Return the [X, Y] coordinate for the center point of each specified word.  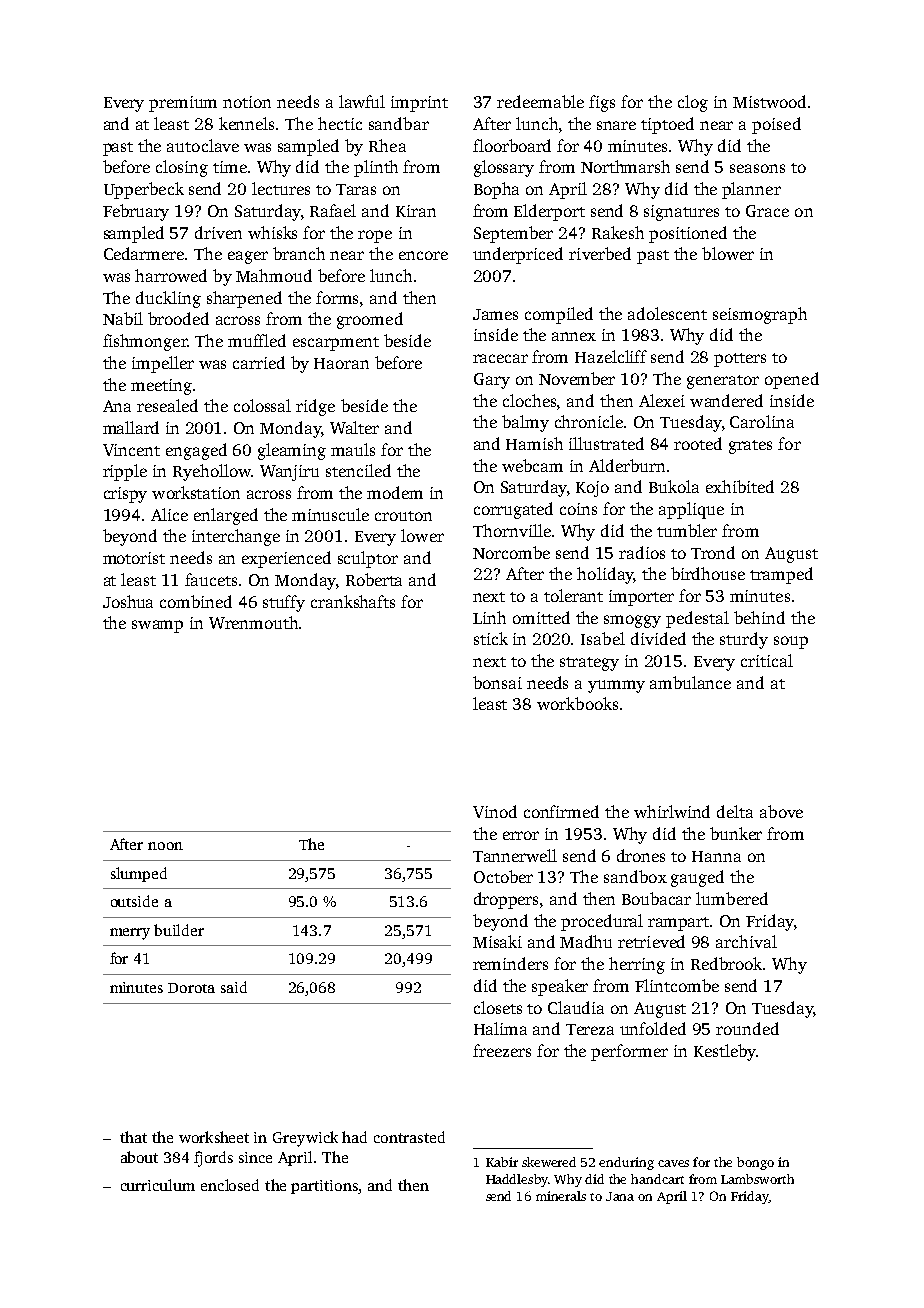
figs [602, 103]
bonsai [497, 682]
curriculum [158, 1185]
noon [165, 846]
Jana [620, 1196]
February [136, 212]
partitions [325, 1187]
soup [791, 642]
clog [693, 103]
